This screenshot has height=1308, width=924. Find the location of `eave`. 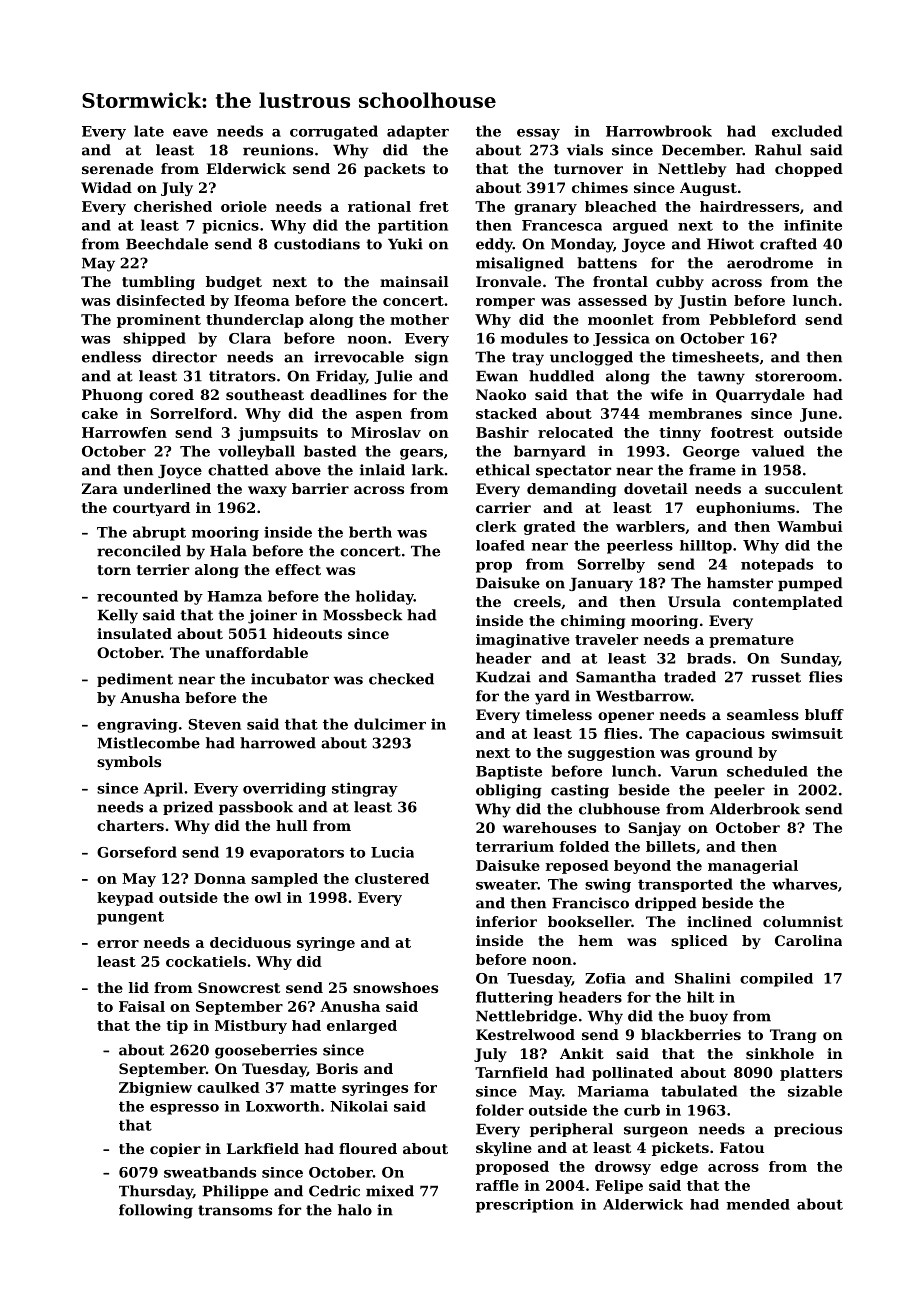

eave is located at coordinates (190, 133).
